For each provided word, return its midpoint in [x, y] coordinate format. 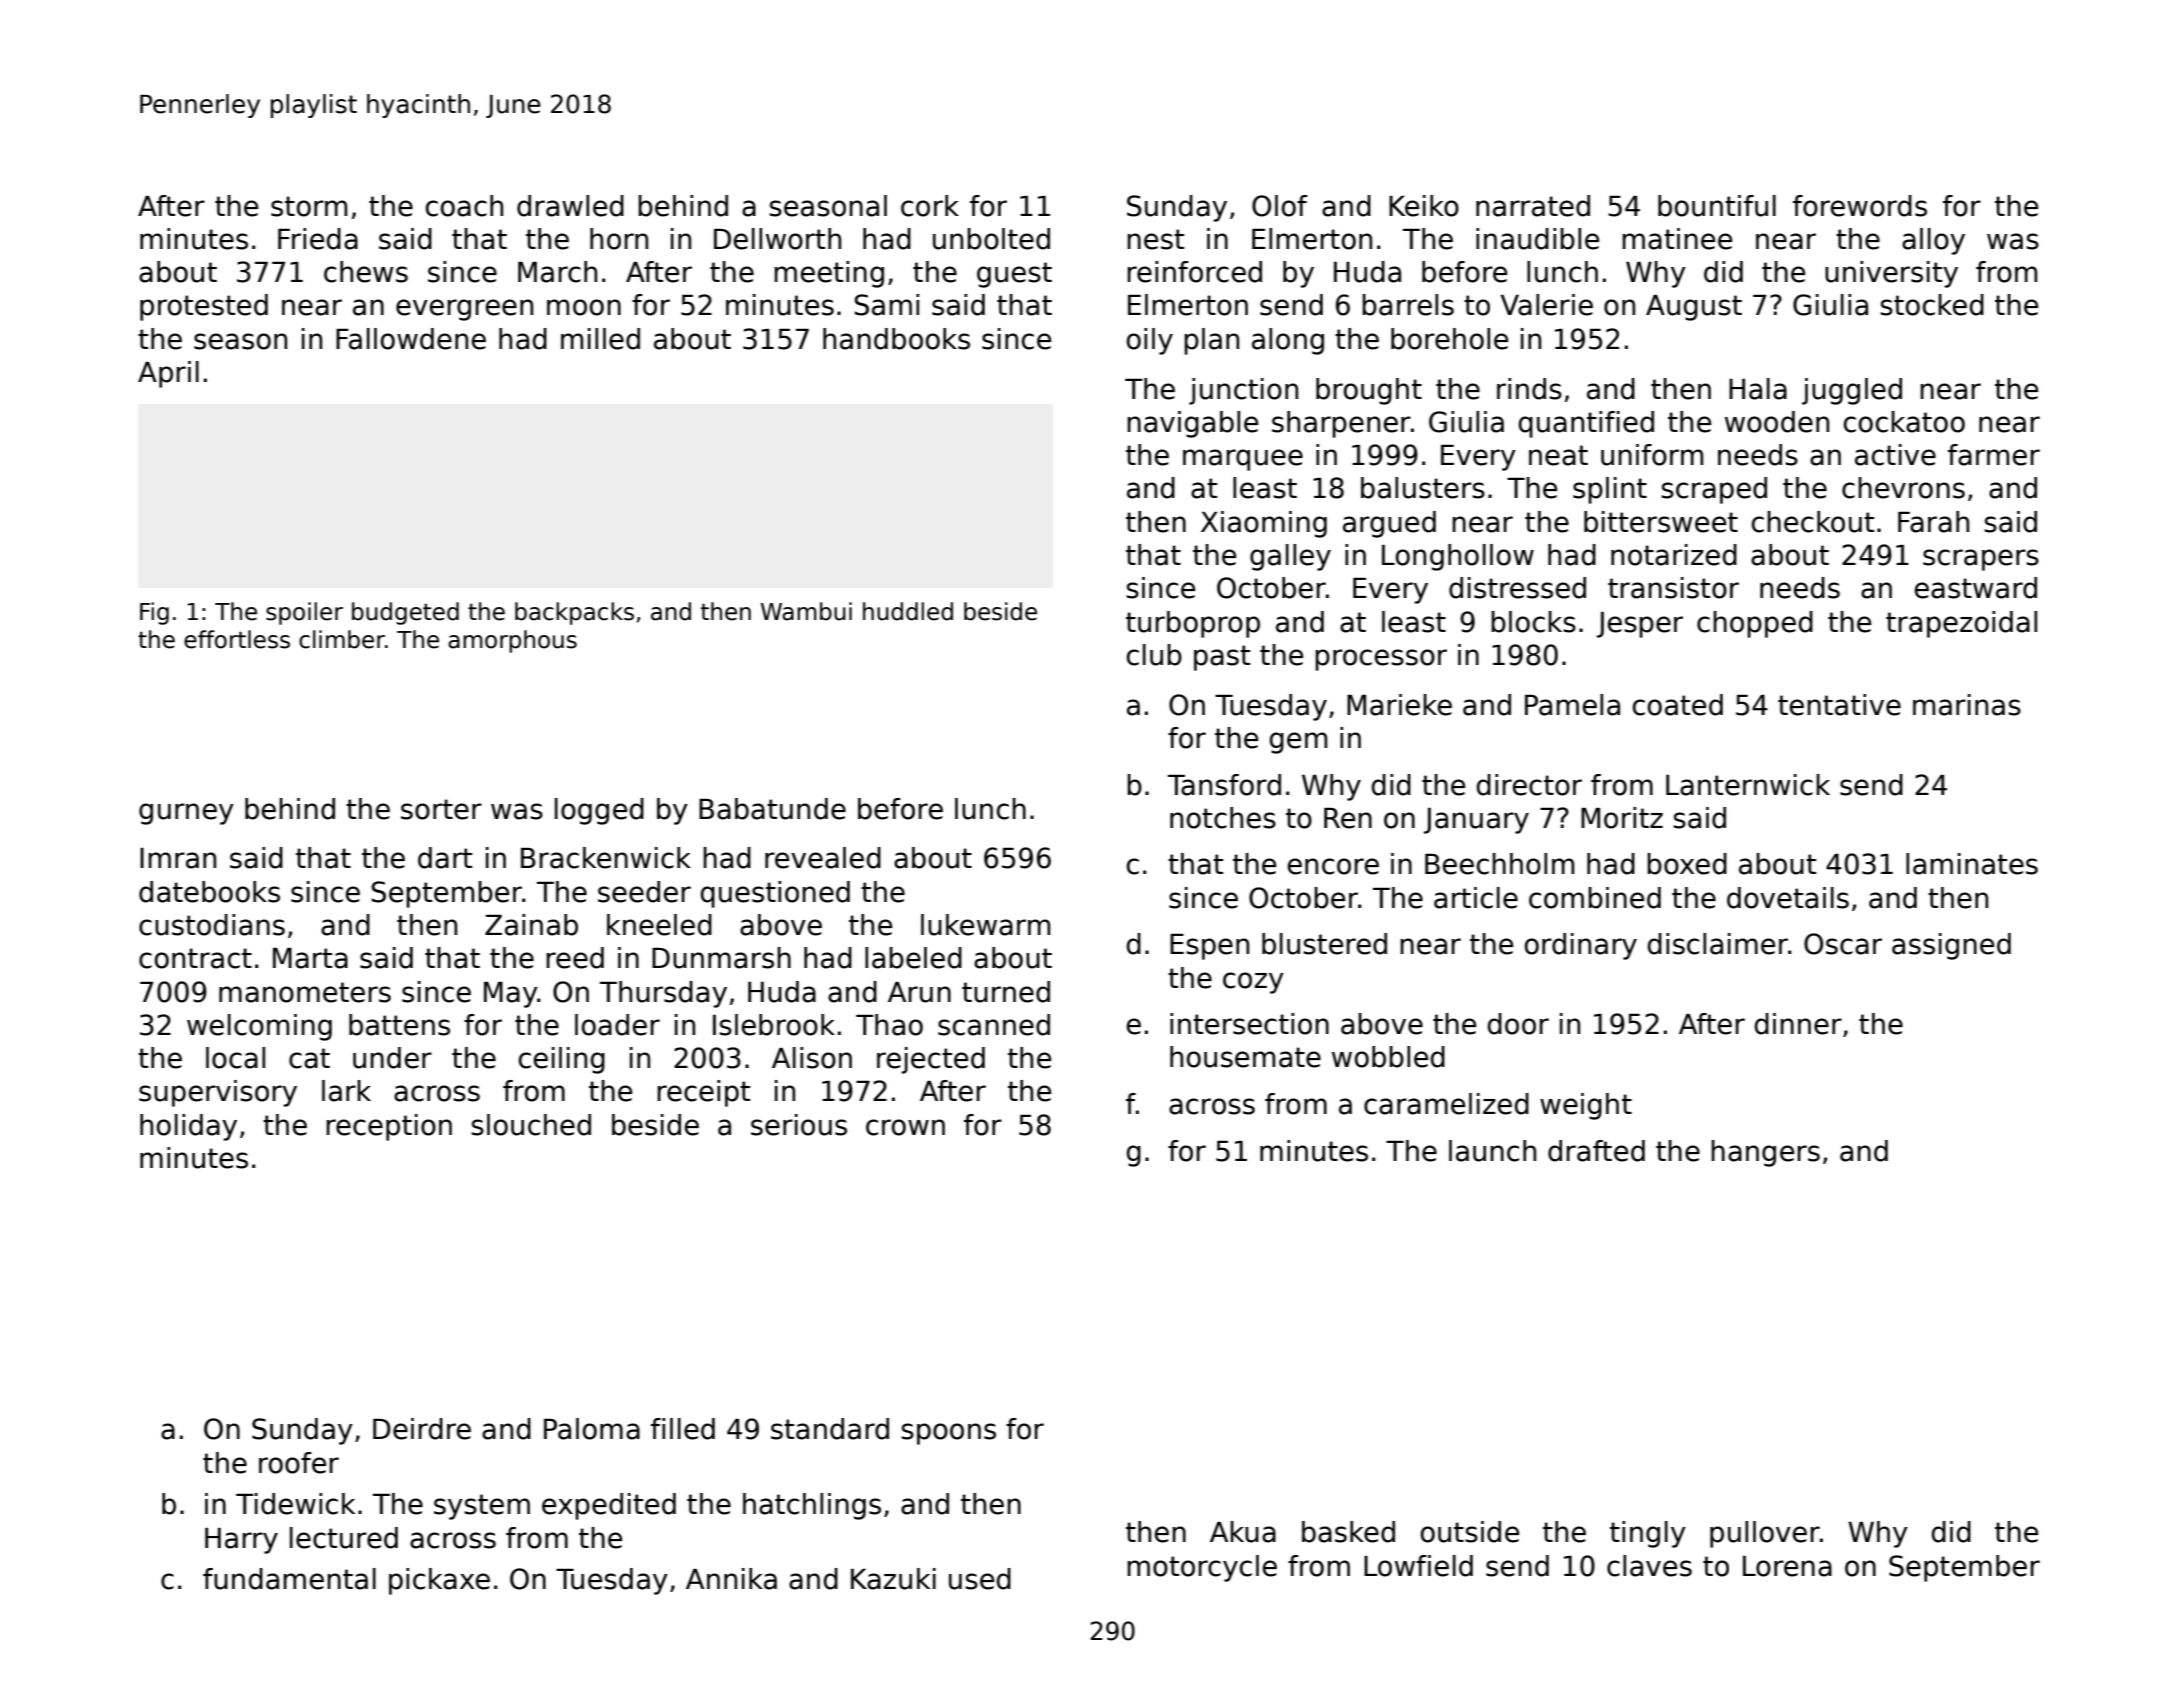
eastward [1976, 588]
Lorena [1787, 1566]
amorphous [512, 641]
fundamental [289, 1579]
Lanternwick [1748, 785]
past [1222, 658]
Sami [886, 305]
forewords [1860, 206]
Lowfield [1418, 1566]
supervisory [218, 1093]
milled [600, 339]
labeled [913, 958]
